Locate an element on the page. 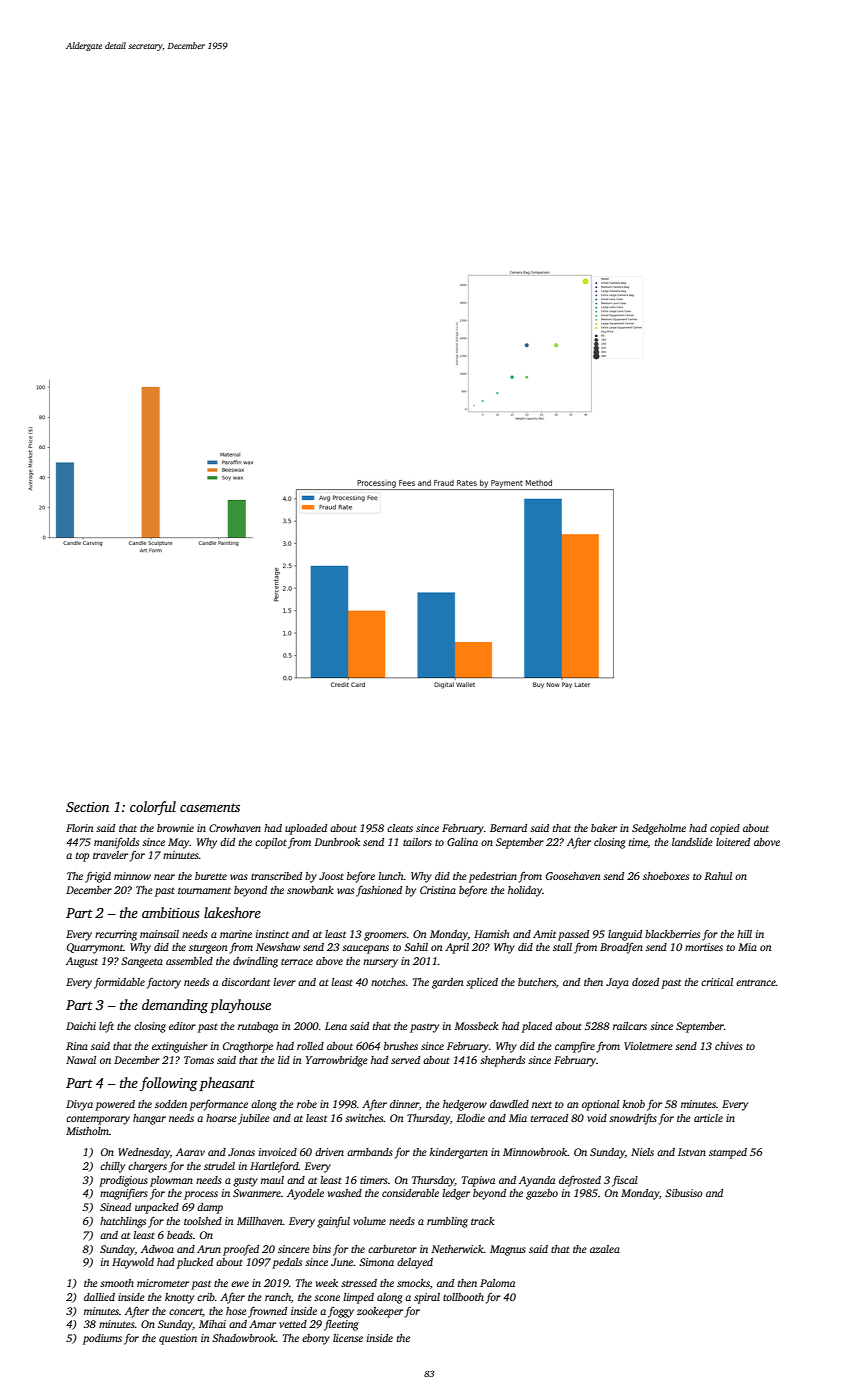 This page has width=849, height=1400. podiums is located at coordinates (102, 1339).
